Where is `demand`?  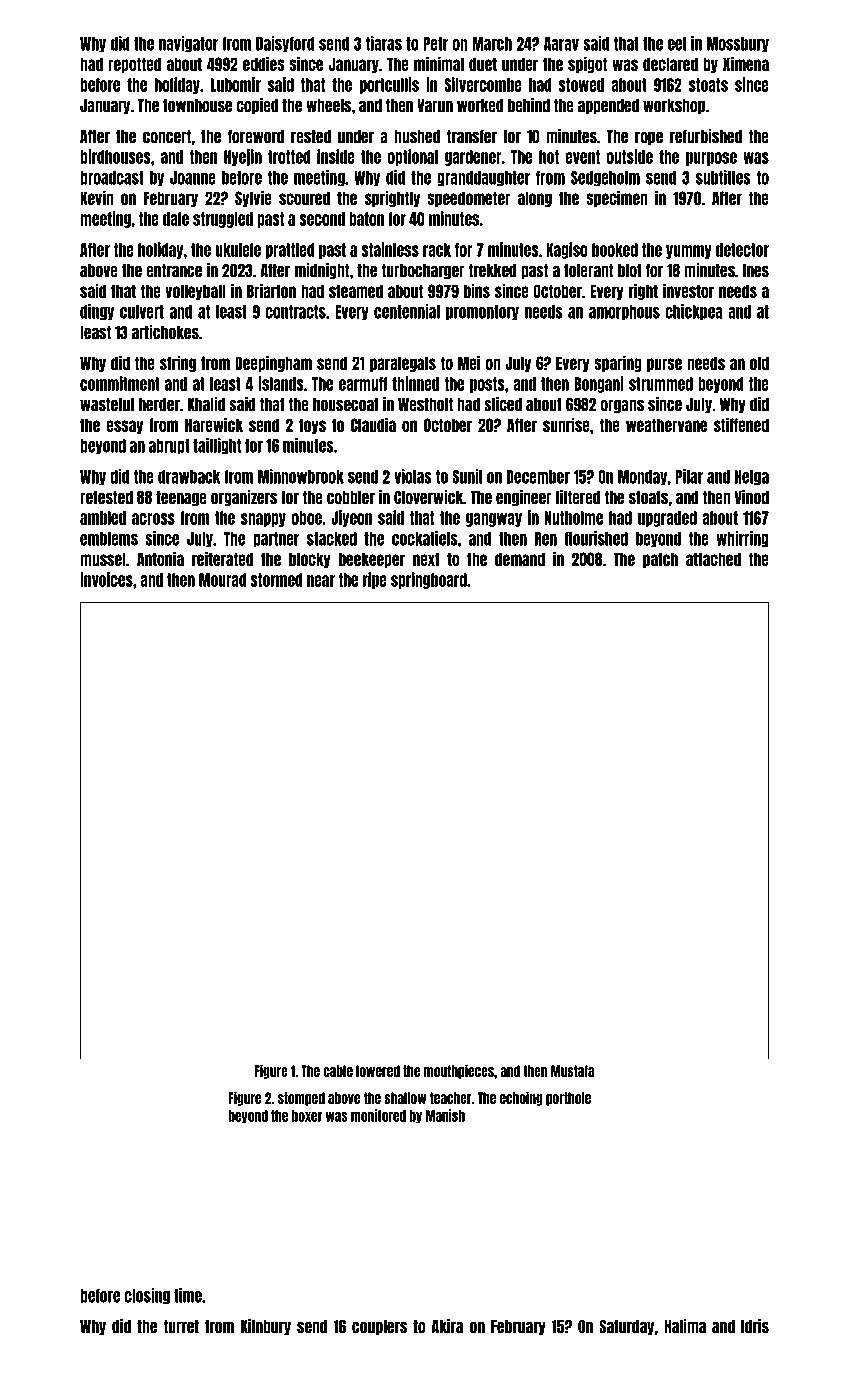
demand is located at coordinates (520, 559).
